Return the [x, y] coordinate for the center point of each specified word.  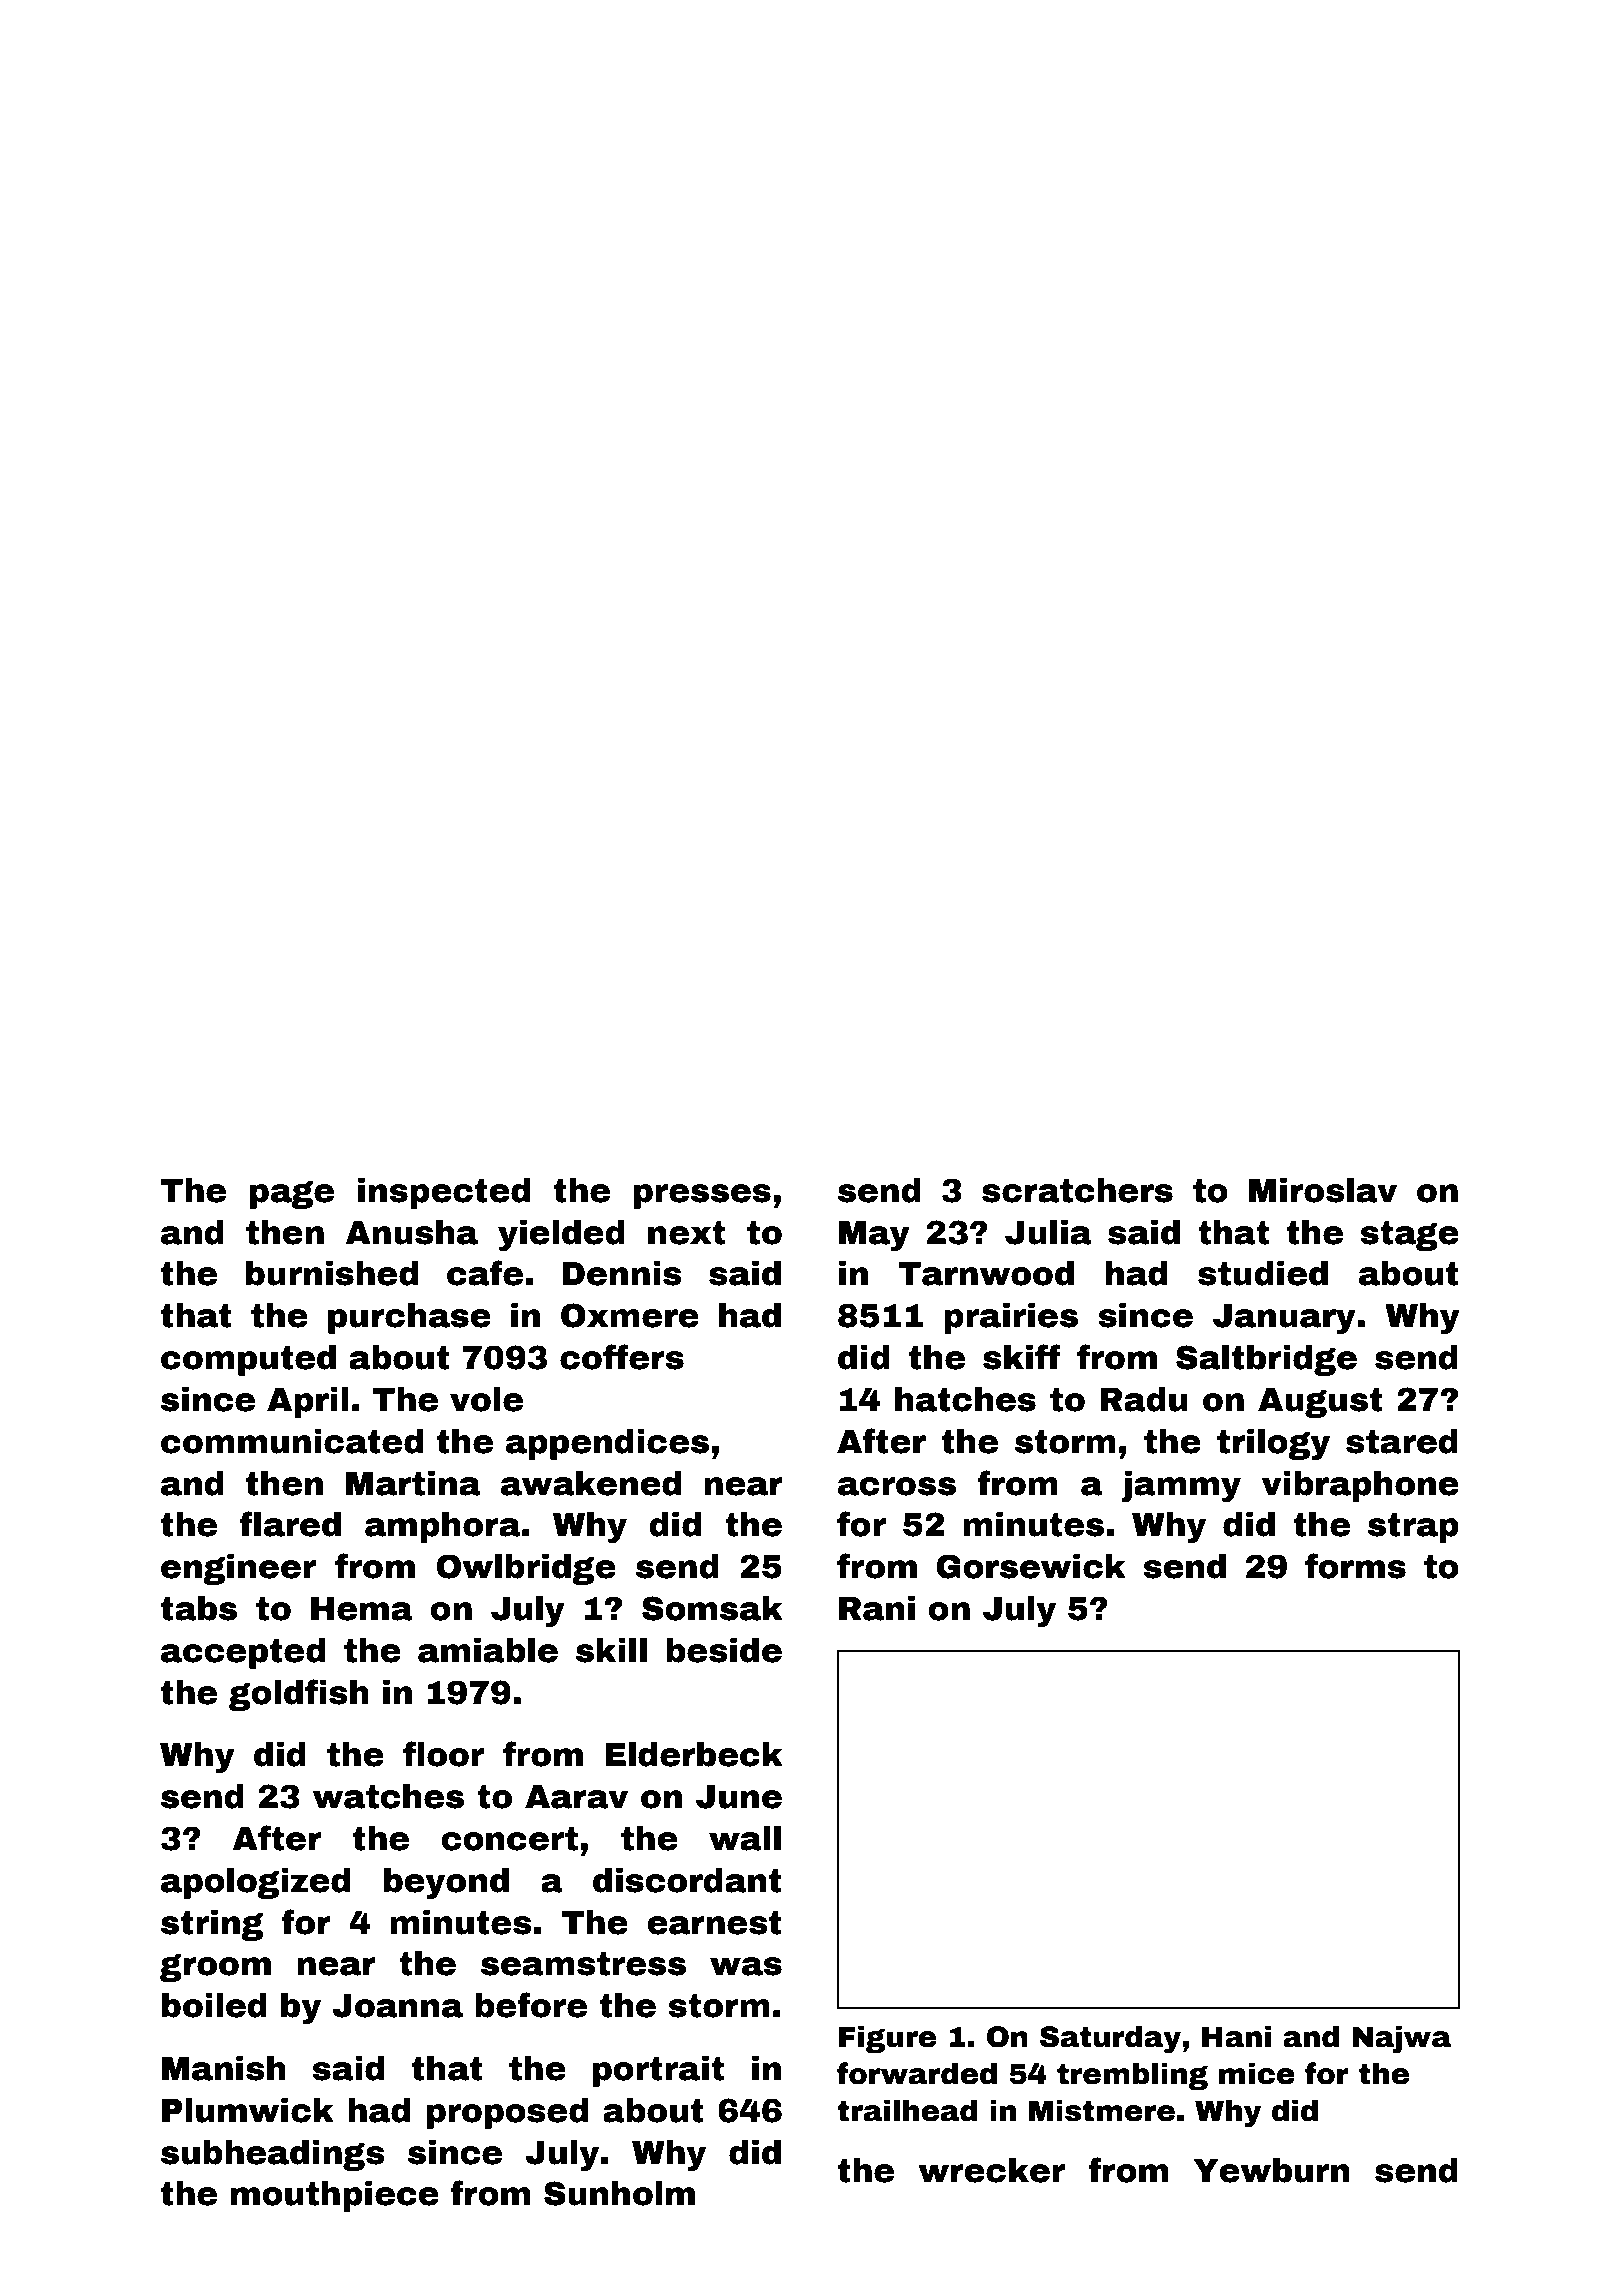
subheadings [273, 2155]
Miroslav [1323, 1190]
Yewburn [1272, 2170]
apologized [255, 1883]
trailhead [907, 2110]
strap [1413, 1528]
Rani [877, 1608]
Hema [362, 1609]
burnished [332, 1273]
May [874, 1236]
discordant [687, 1880]
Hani [1236, 2036]
